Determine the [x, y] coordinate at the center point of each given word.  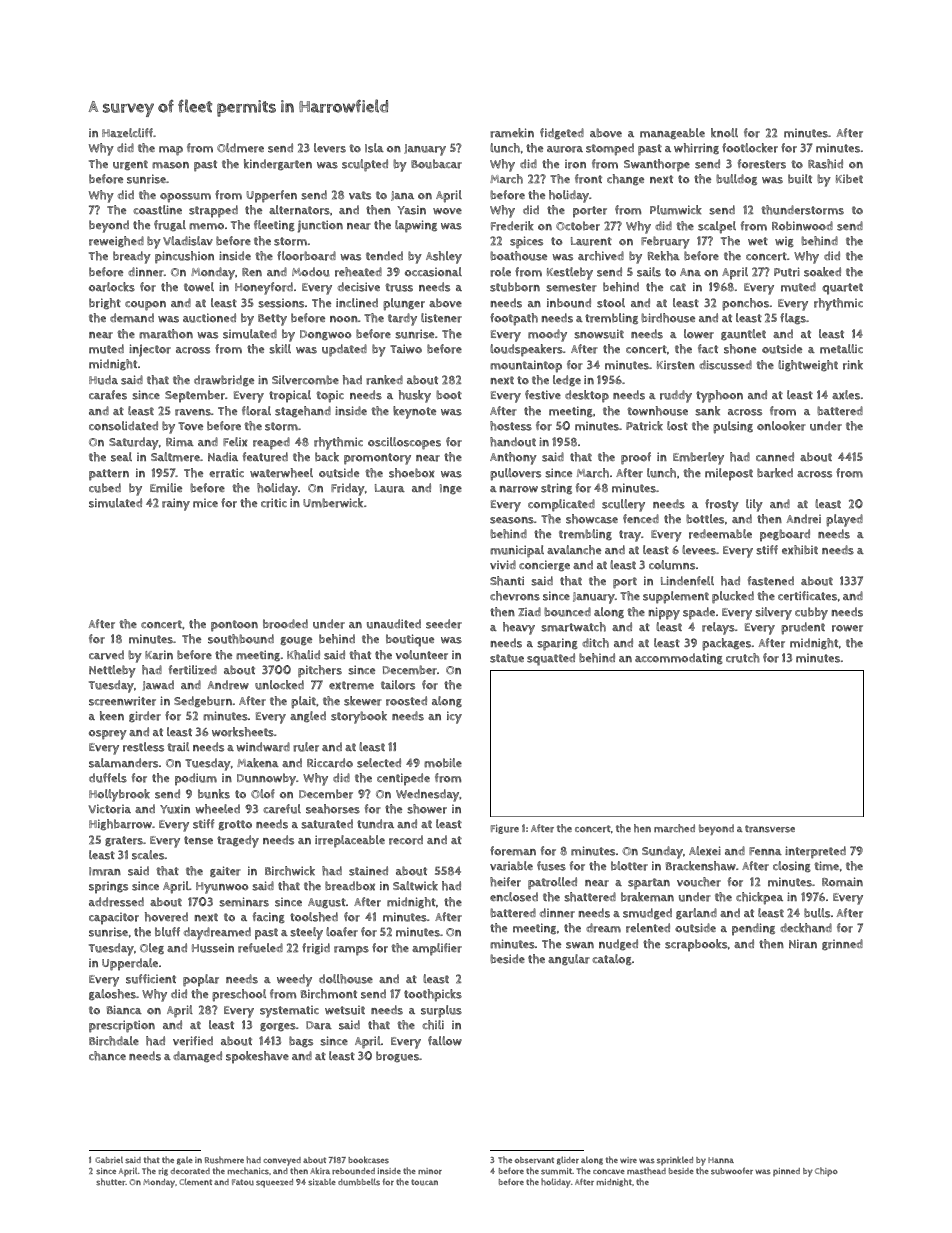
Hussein [213, 948]
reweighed [116, 242]
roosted [406, 701]
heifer [505, 882]
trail [178, 747]
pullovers [515, 474]
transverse [770, 829]
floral [256, 411]
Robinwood [802, 226]
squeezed [274, 1183]
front [588, 179]
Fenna [765, 851]
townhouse [657, 411]
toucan [424, 1182]
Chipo [826, 1172]
